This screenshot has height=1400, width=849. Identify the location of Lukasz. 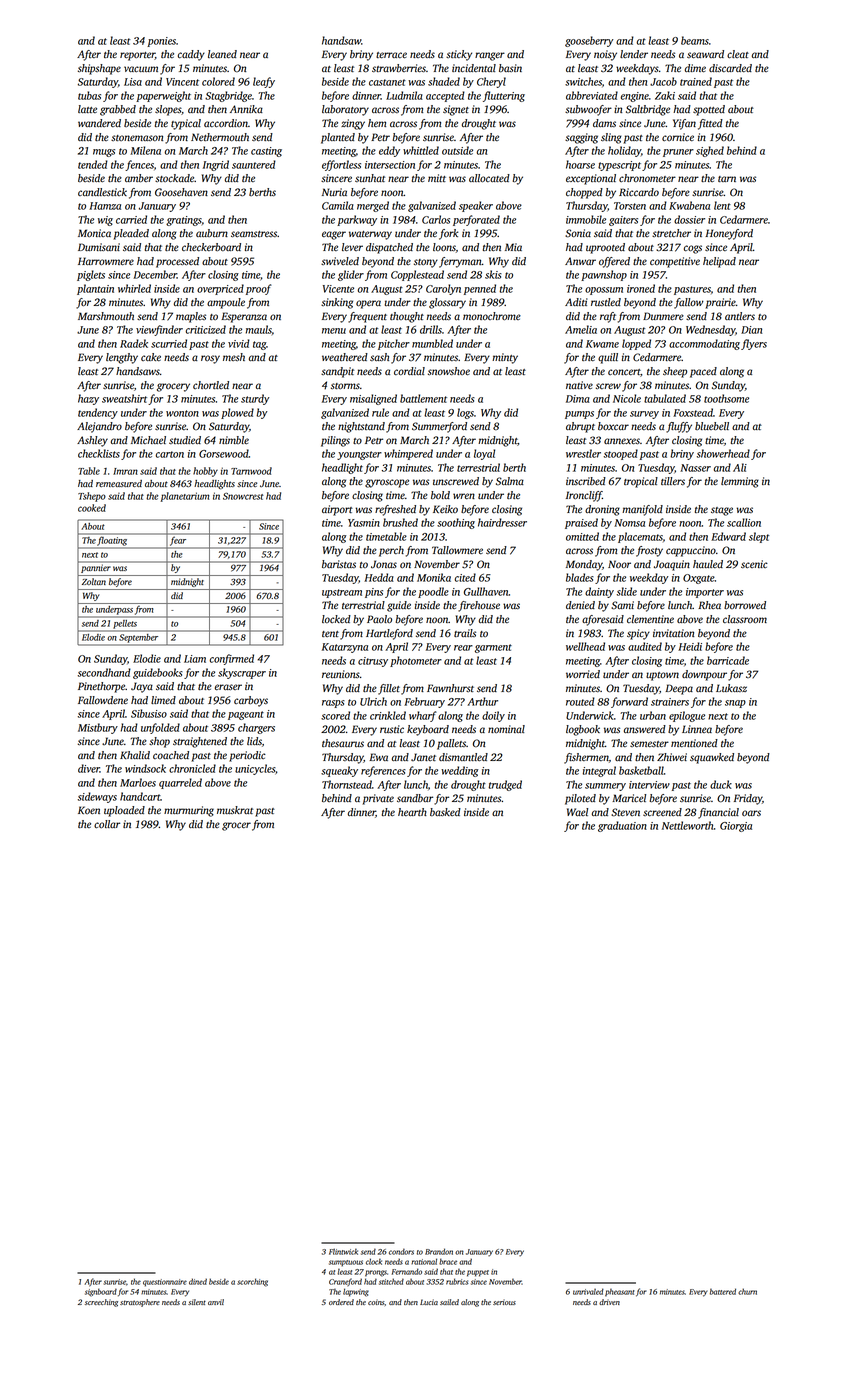
(731, 688).
